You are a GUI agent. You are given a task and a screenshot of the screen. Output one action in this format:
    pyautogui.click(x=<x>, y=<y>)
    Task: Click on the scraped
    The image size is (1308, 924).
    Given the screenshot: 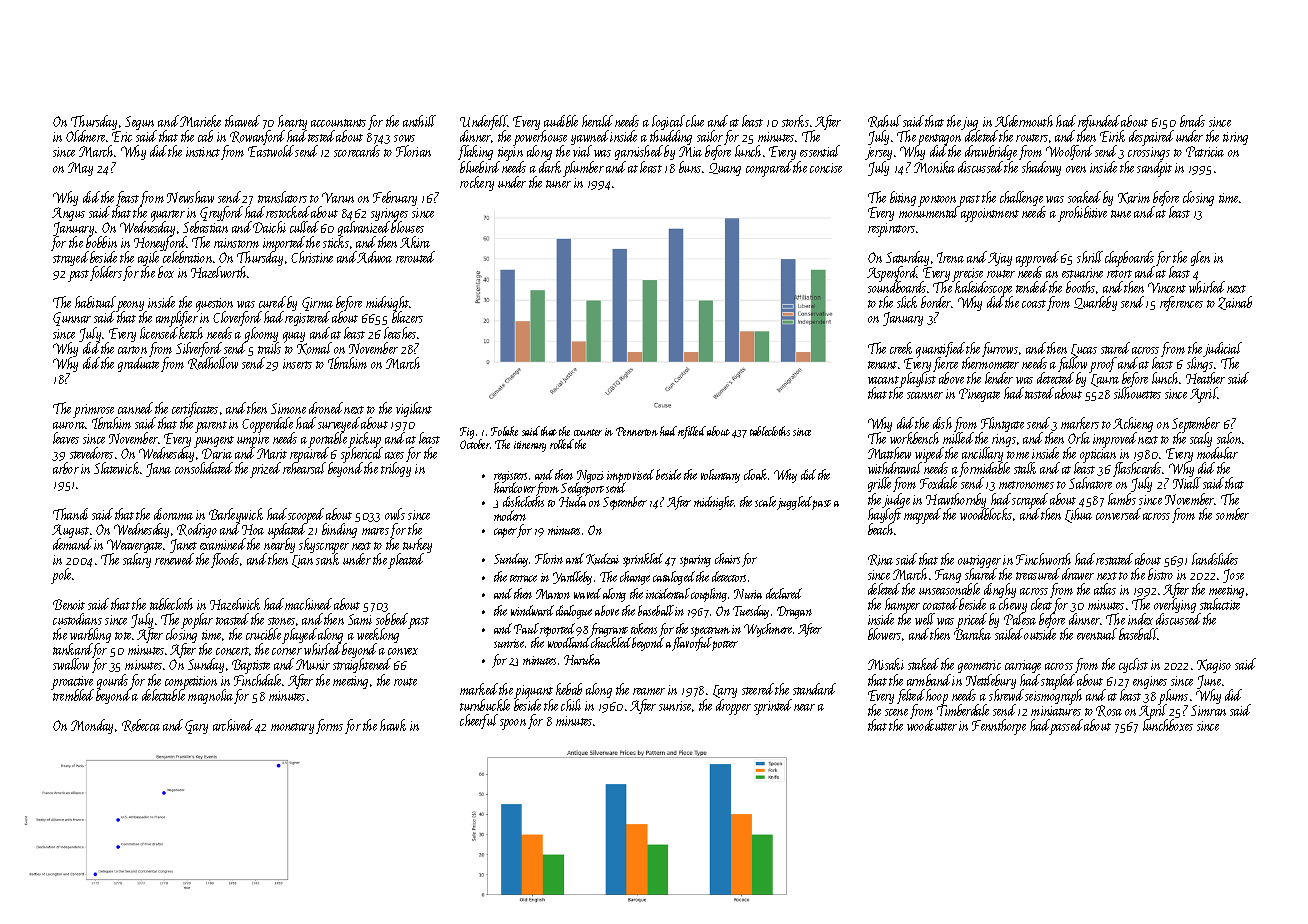 What is the action you would take?
    pyautogui.click(x=1030, y=500)
